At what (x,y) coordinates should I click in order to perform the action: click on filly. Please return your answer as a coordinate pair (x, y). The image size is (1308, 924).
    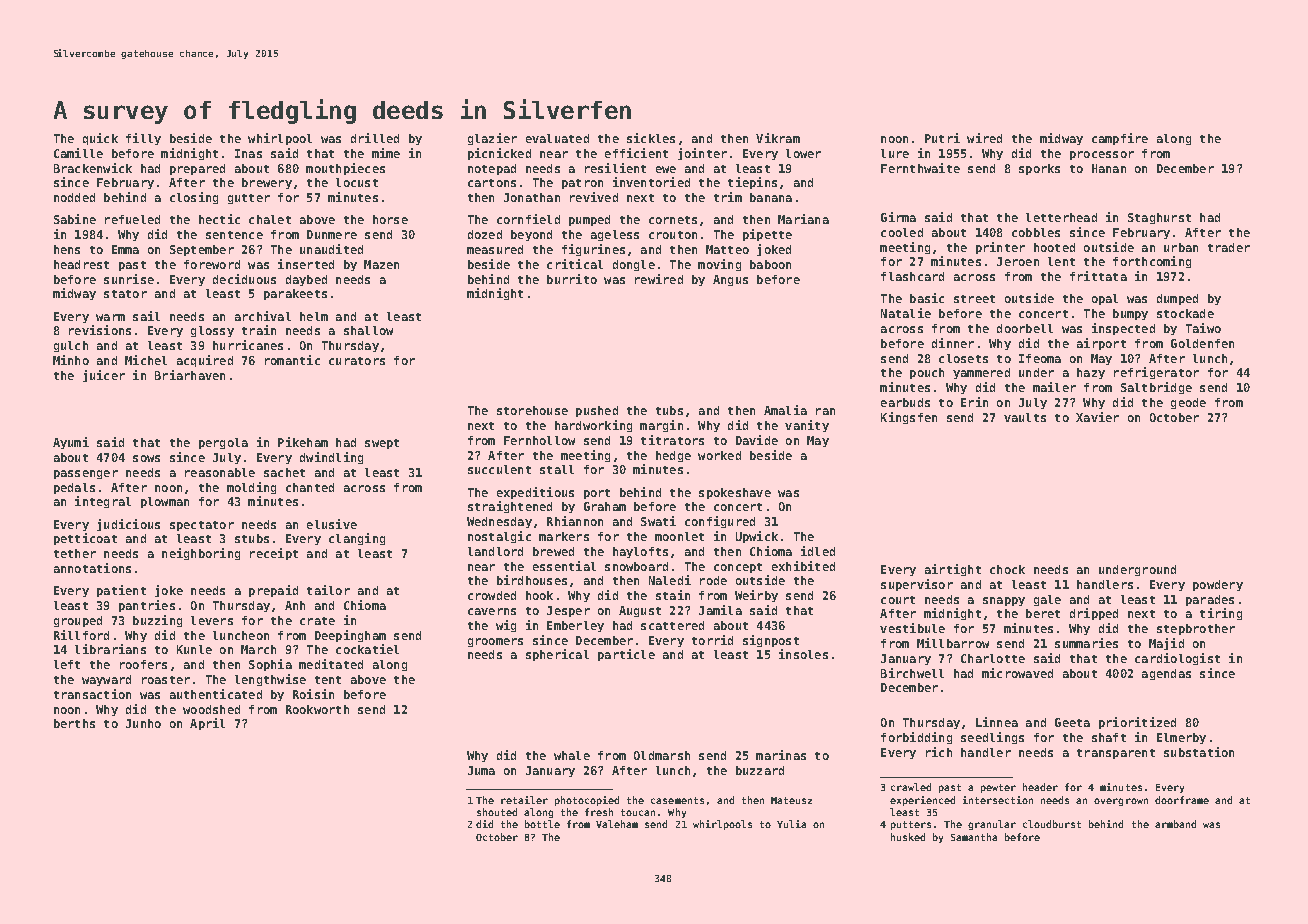
    Looking at the image, I should click on (143, 139).
